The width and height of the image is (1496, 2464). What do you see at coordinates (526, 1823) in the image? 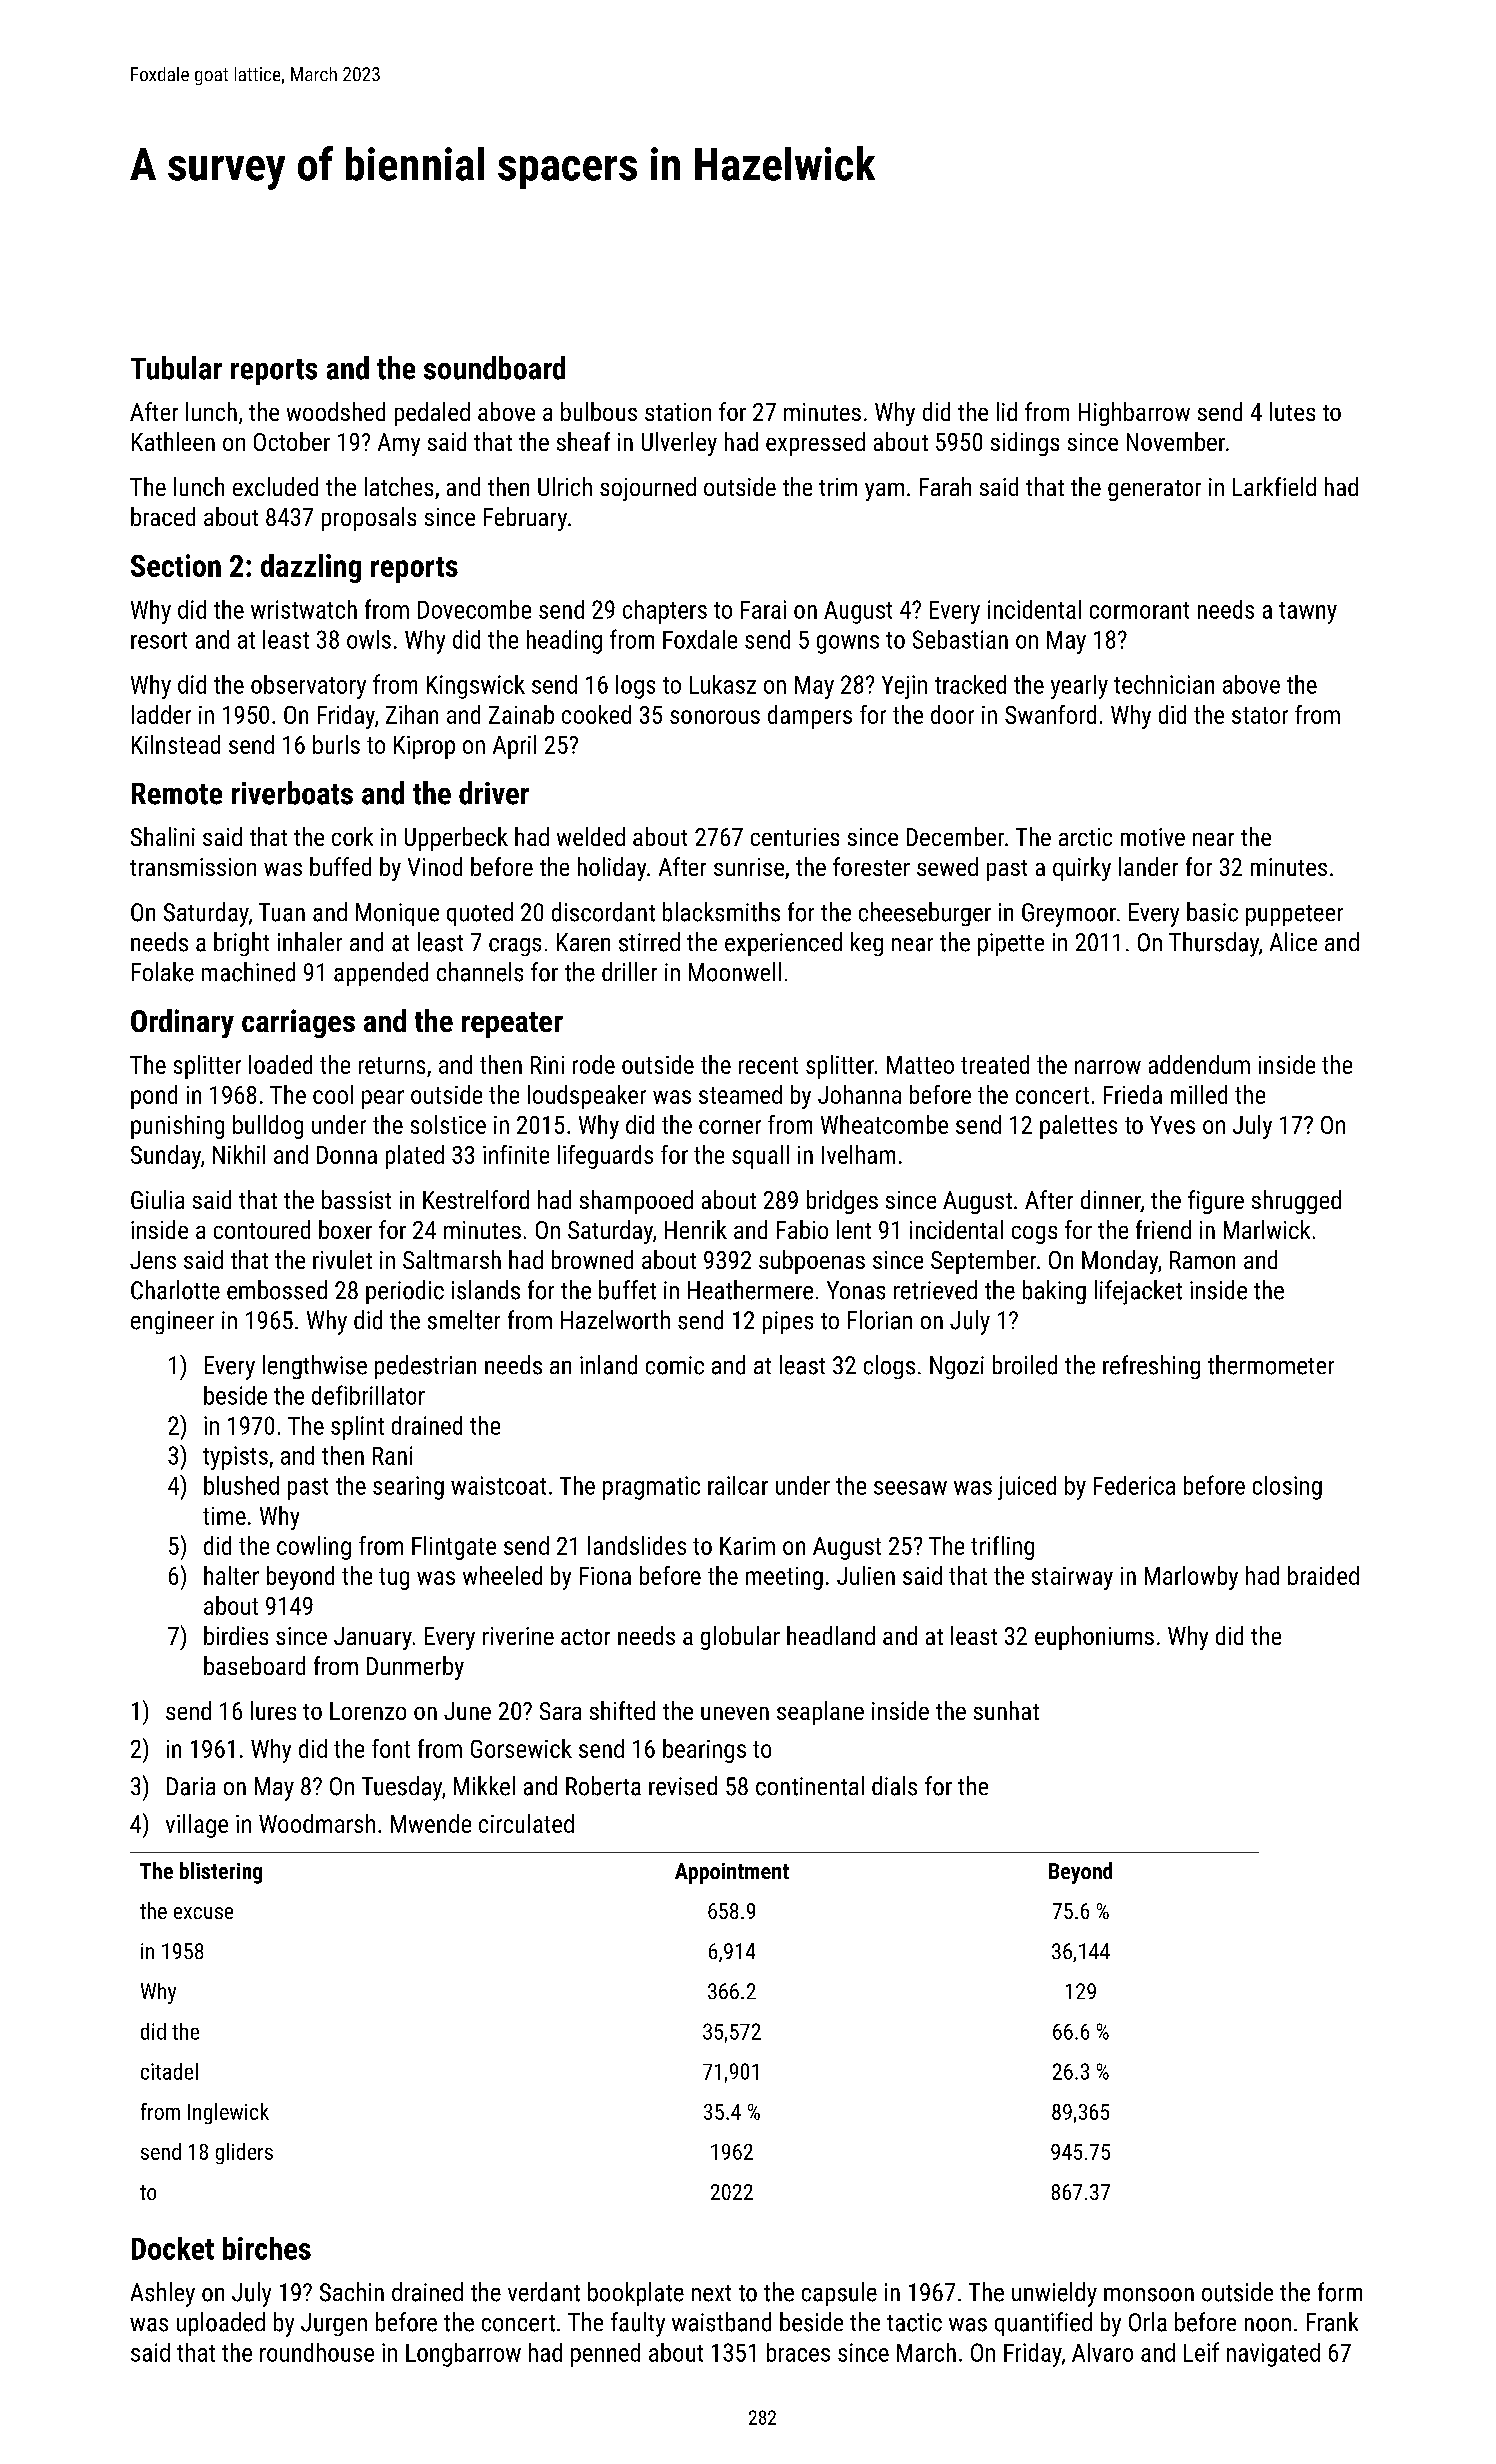
I see `circulated` at bounding box center [526, 1823].
